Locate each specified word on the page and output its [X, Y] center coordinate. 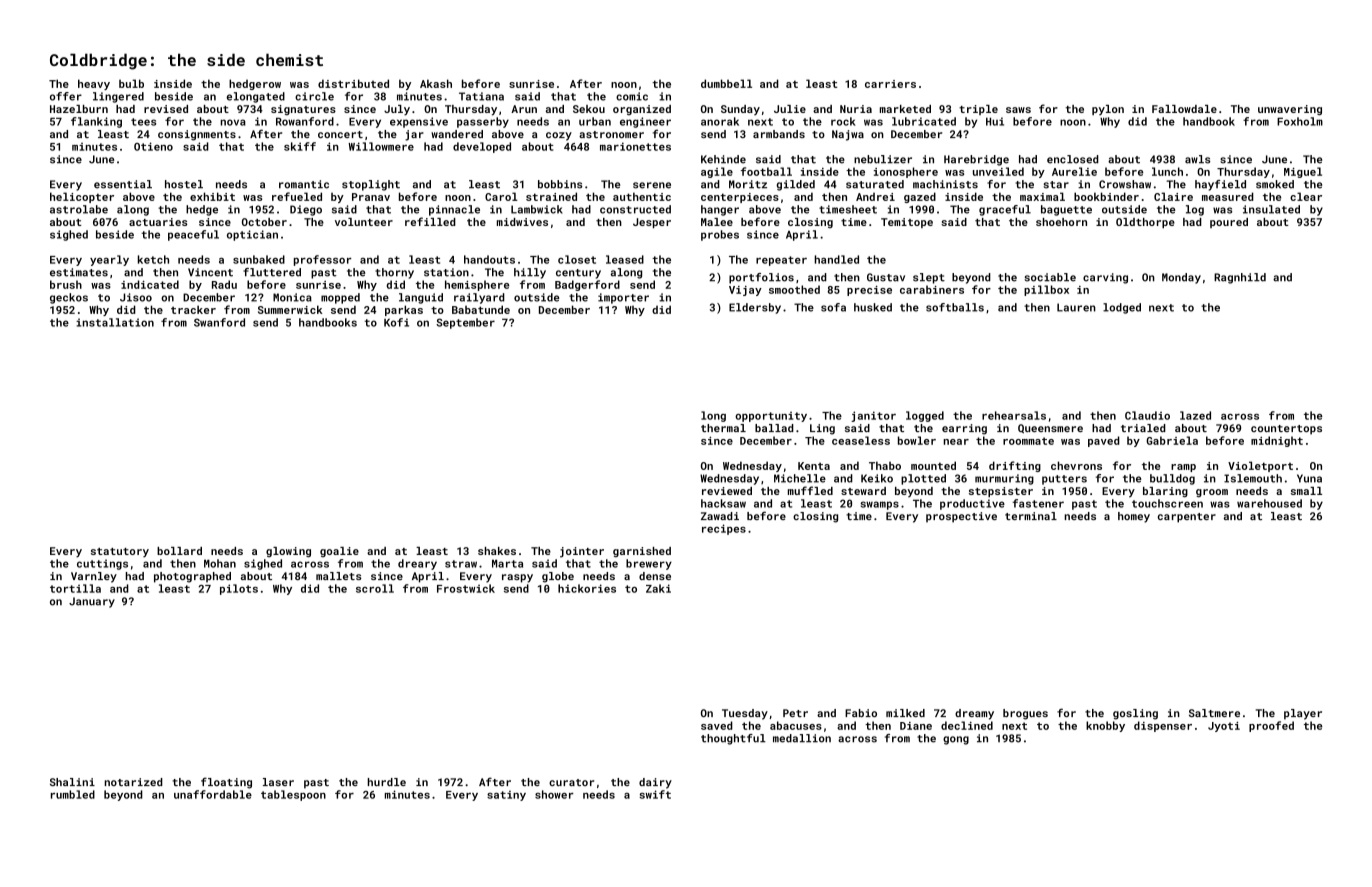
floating [226, 783]
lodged [1122, 308]
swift [655, 794]
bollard [179, 551]
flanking [96, 122]
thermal [723, 428]
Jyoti [1224, 727]
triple [978, 110]
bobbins [560, 184]
